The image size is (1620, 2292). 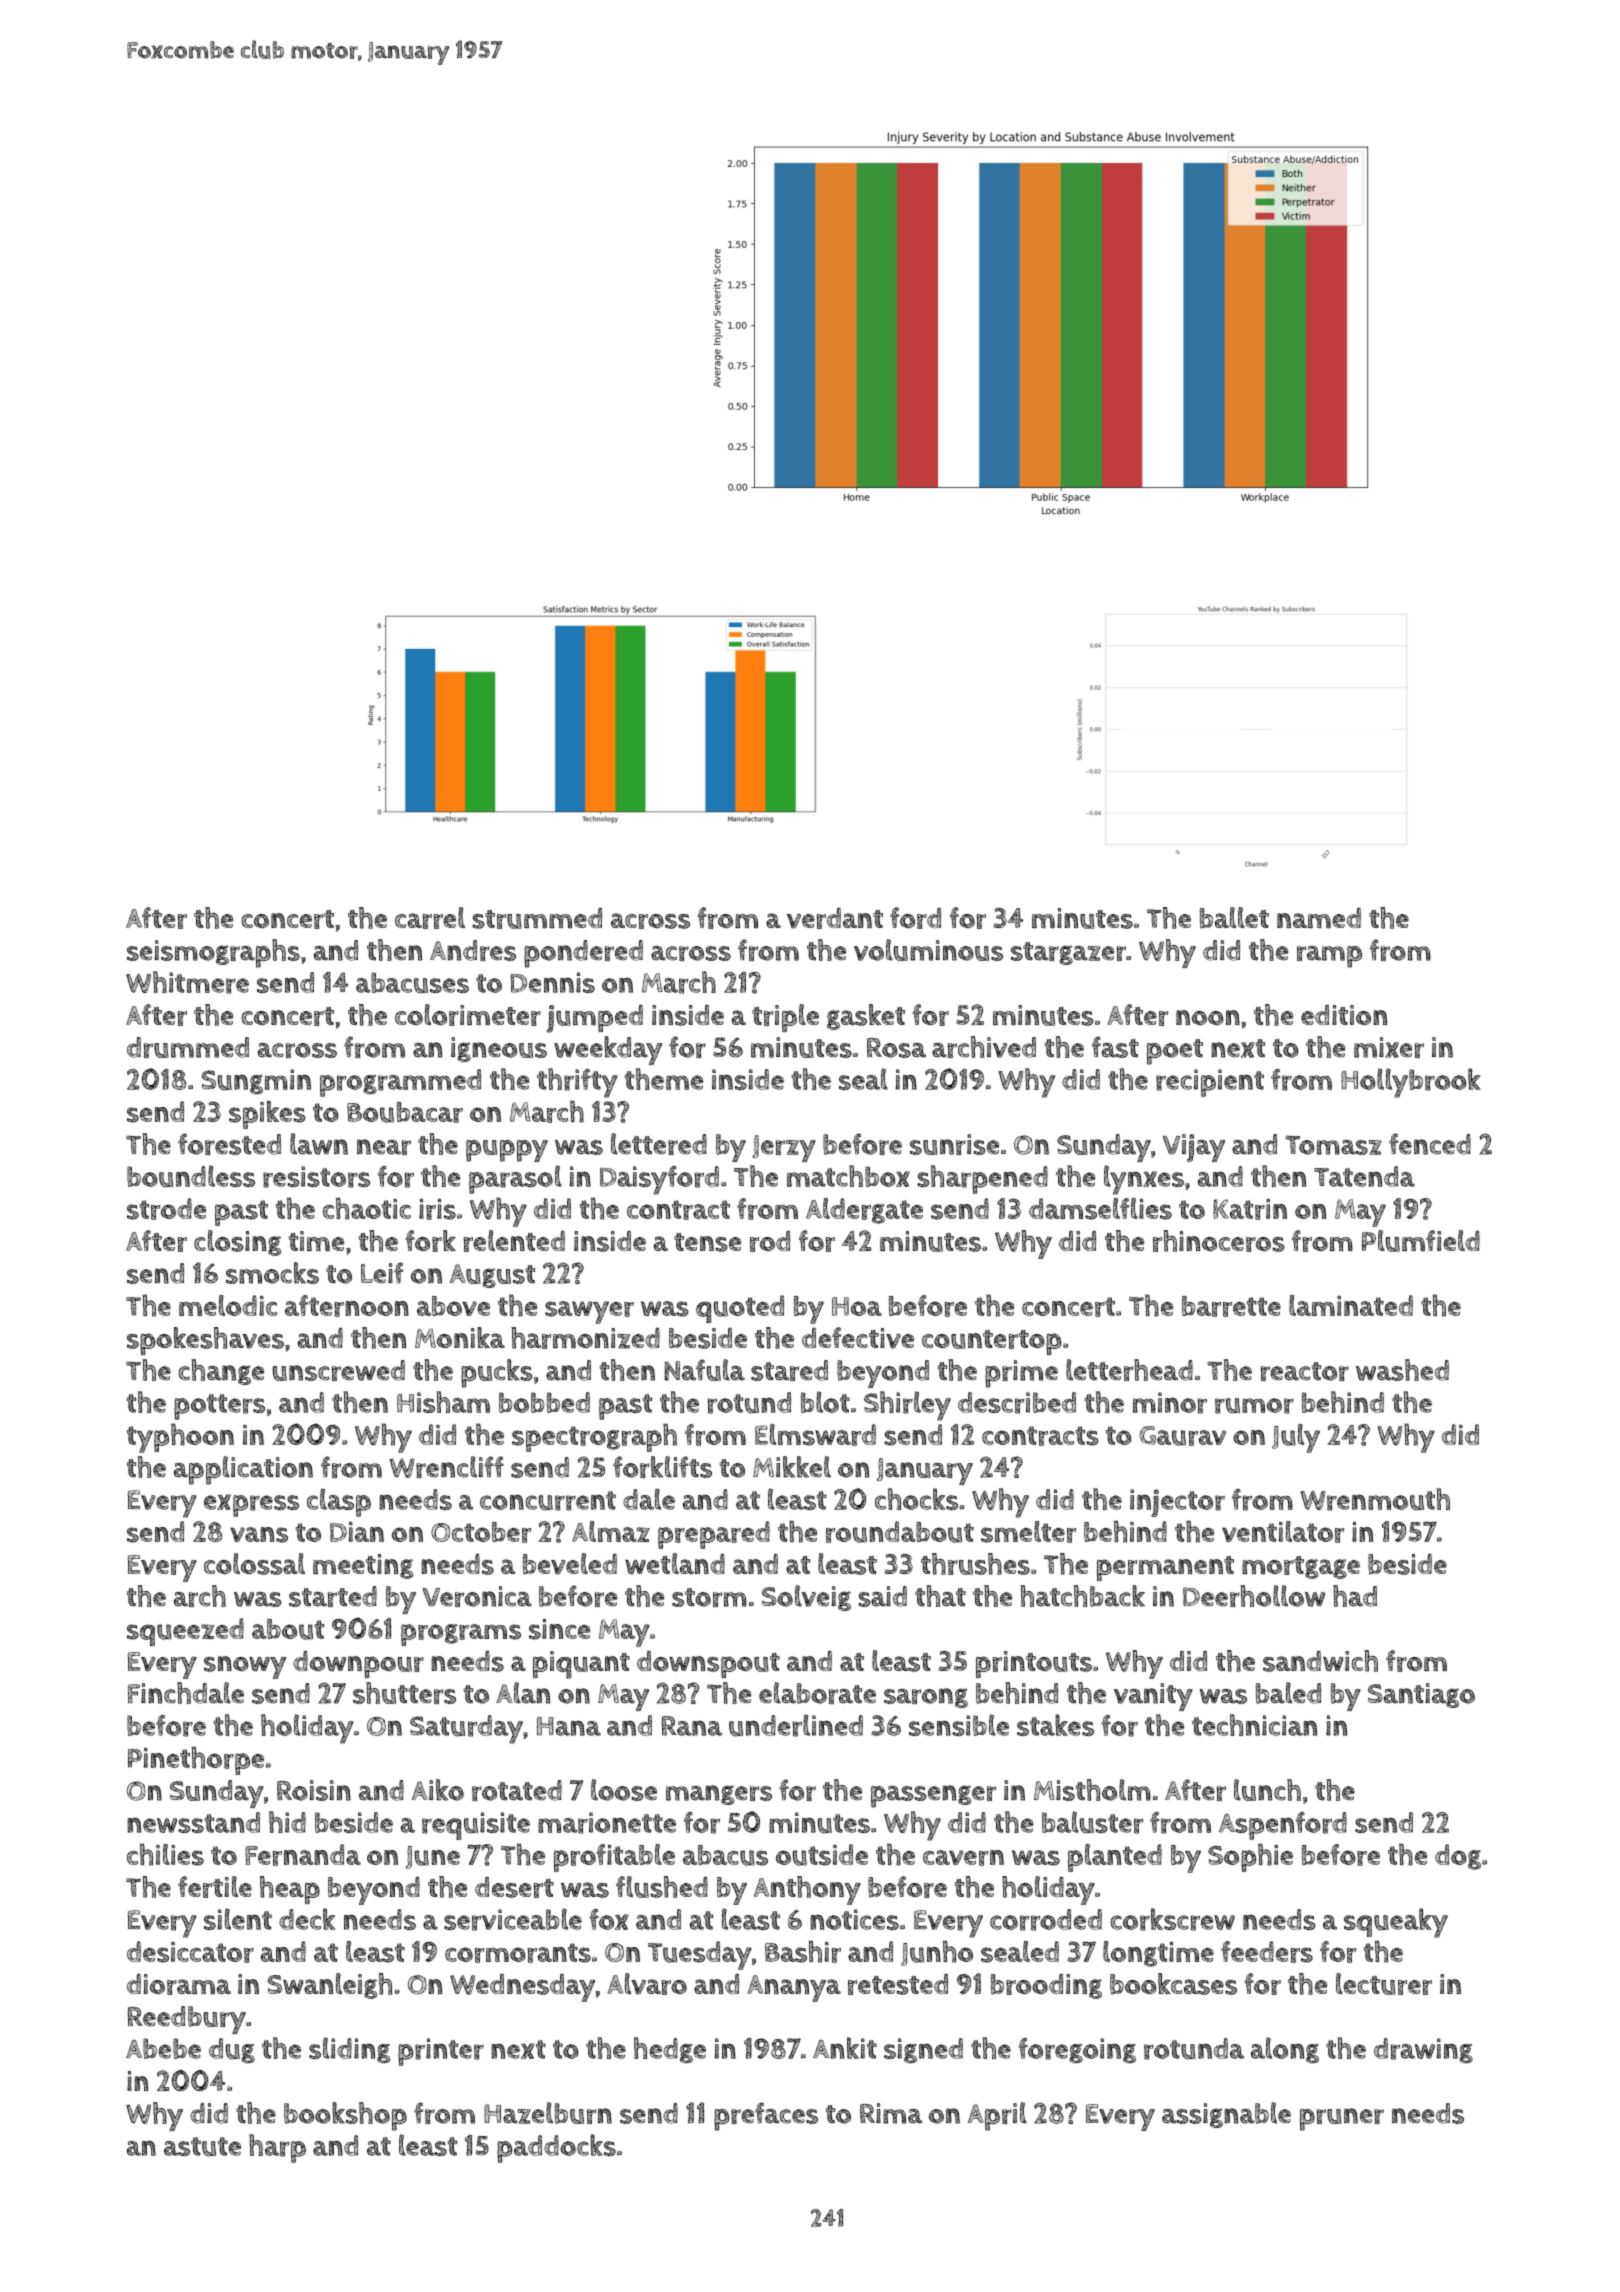 I want to click on laminated, so click(x=1351, y=1305).
